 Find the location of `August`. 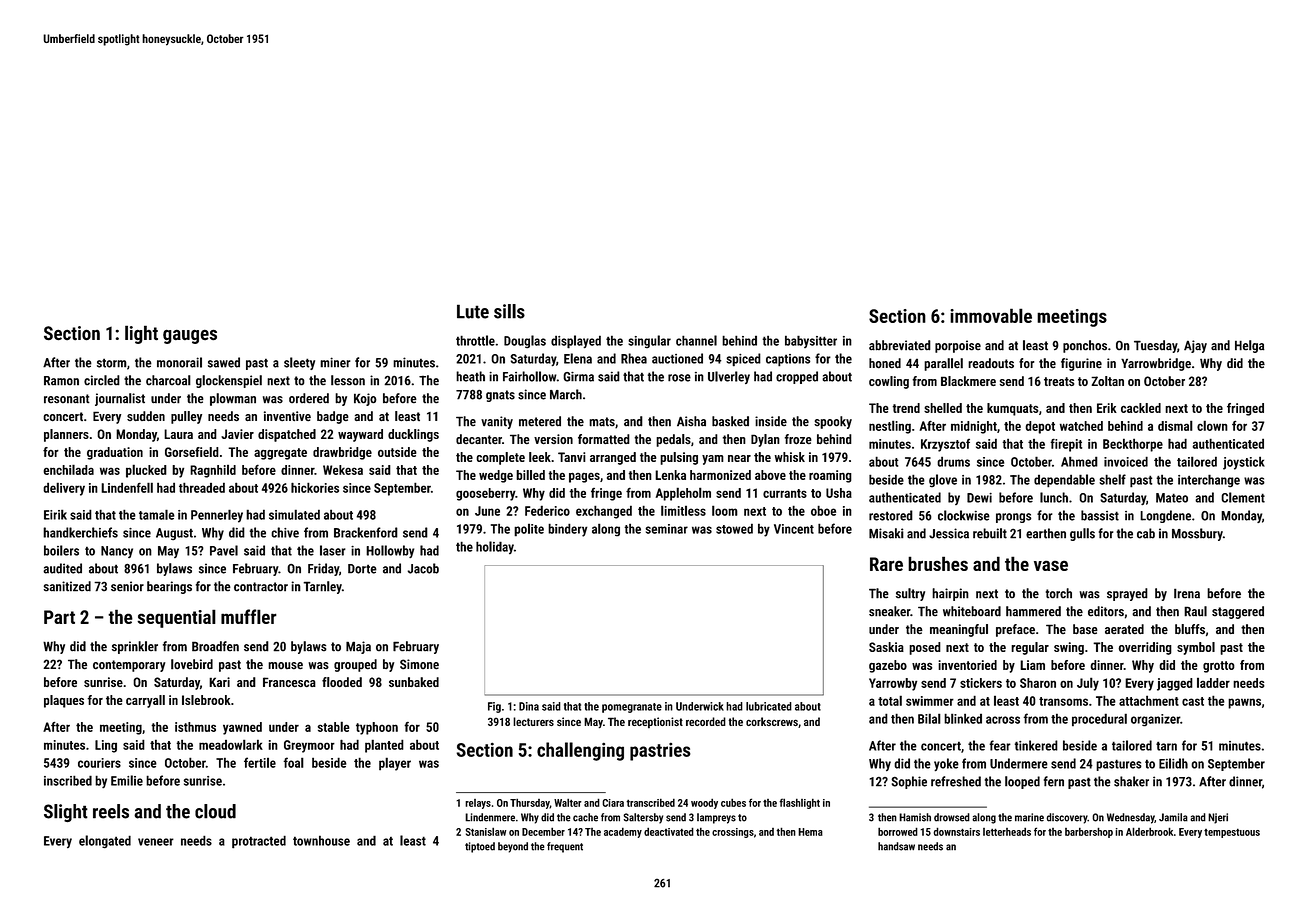

August is located at coordinates (174, 534).
